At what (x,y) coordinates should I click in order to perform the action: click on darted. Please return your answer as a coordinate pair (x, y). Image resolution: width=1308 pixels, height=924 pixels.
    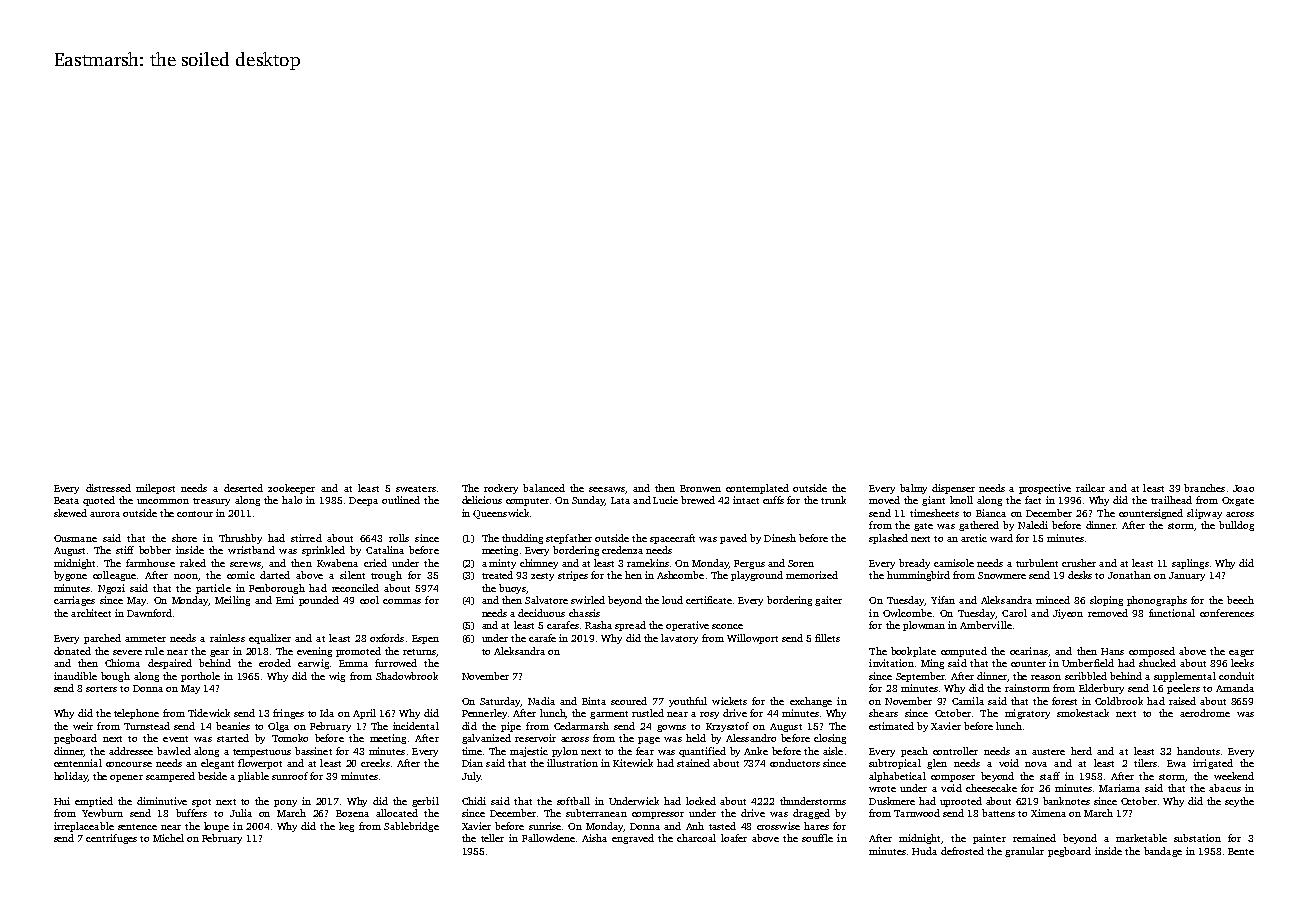
    Looking at the image, I should click on (275, 575).
